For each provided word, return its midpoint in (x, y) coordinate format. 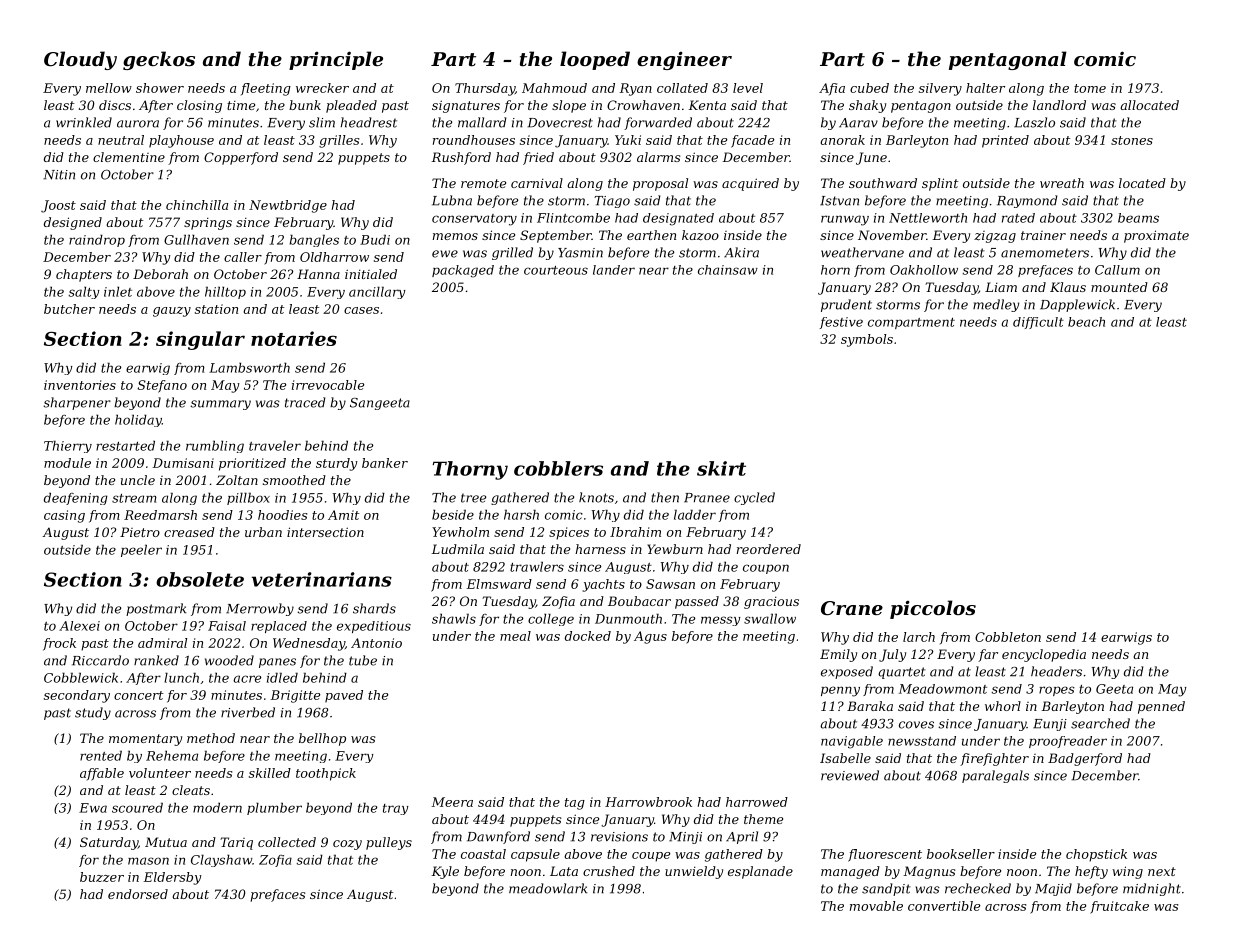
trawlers (537, 566)
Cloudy (80, 60)
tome (1090, 88)
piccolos (933, 609)
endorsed (138, 894)
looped (595, 60)
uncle (138, 480)
